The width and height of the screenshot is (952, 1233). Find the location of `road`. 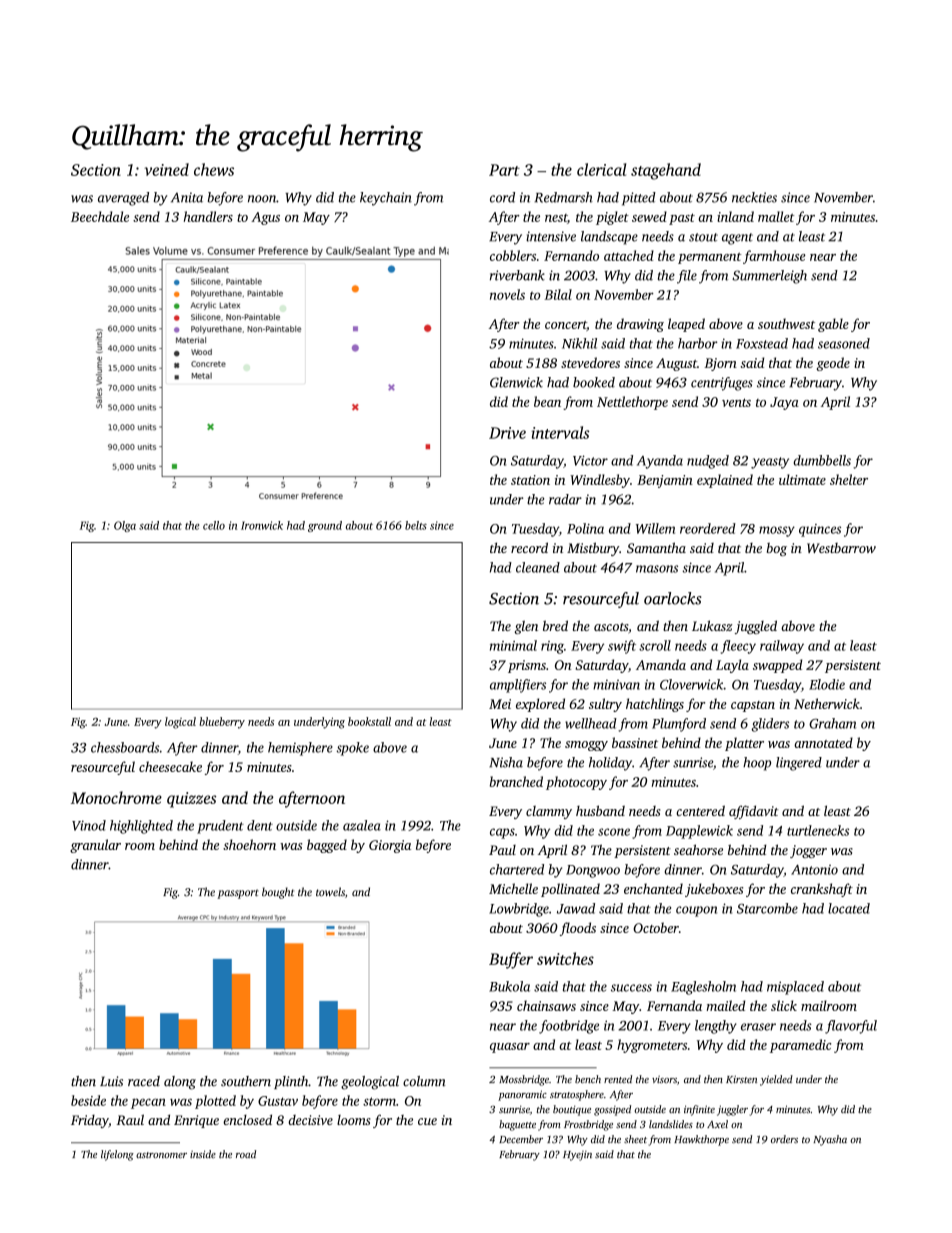

road is located at coordinates (246, 1154).
